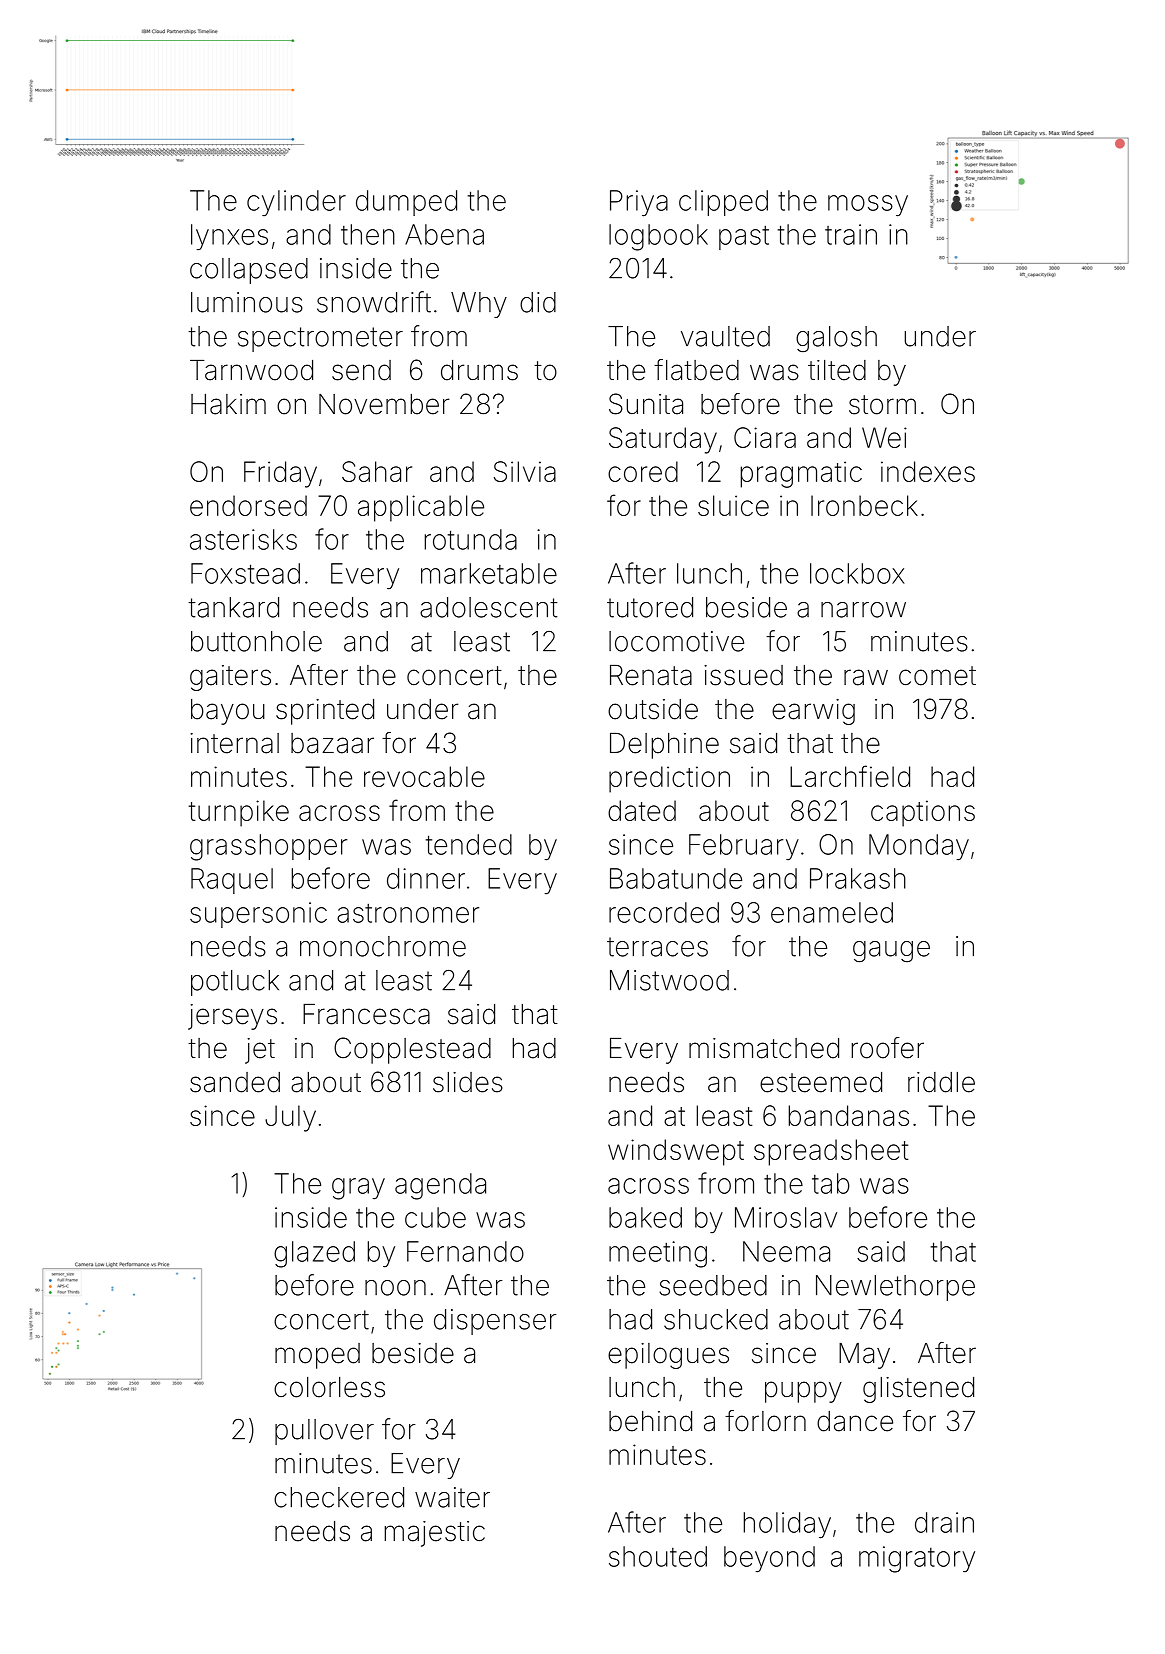  What do you see at coordinates (247, 302) in the screenshot?
I see `luminous` at bounding box center [247, 302].
